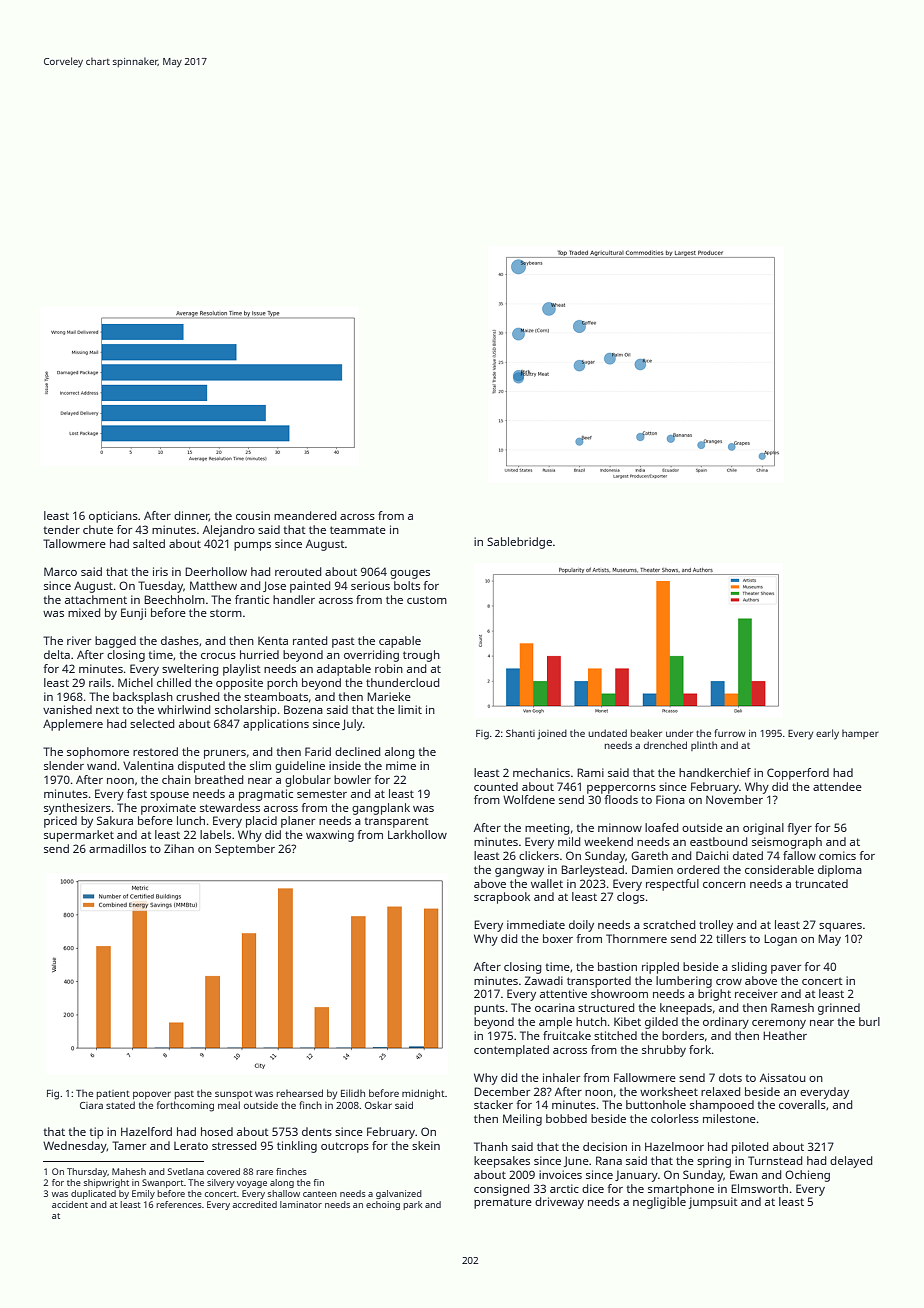 Image resolution: width=924 pixels, height=1308 pixels. I want to click on fruitcake, so click(567, 1035).
